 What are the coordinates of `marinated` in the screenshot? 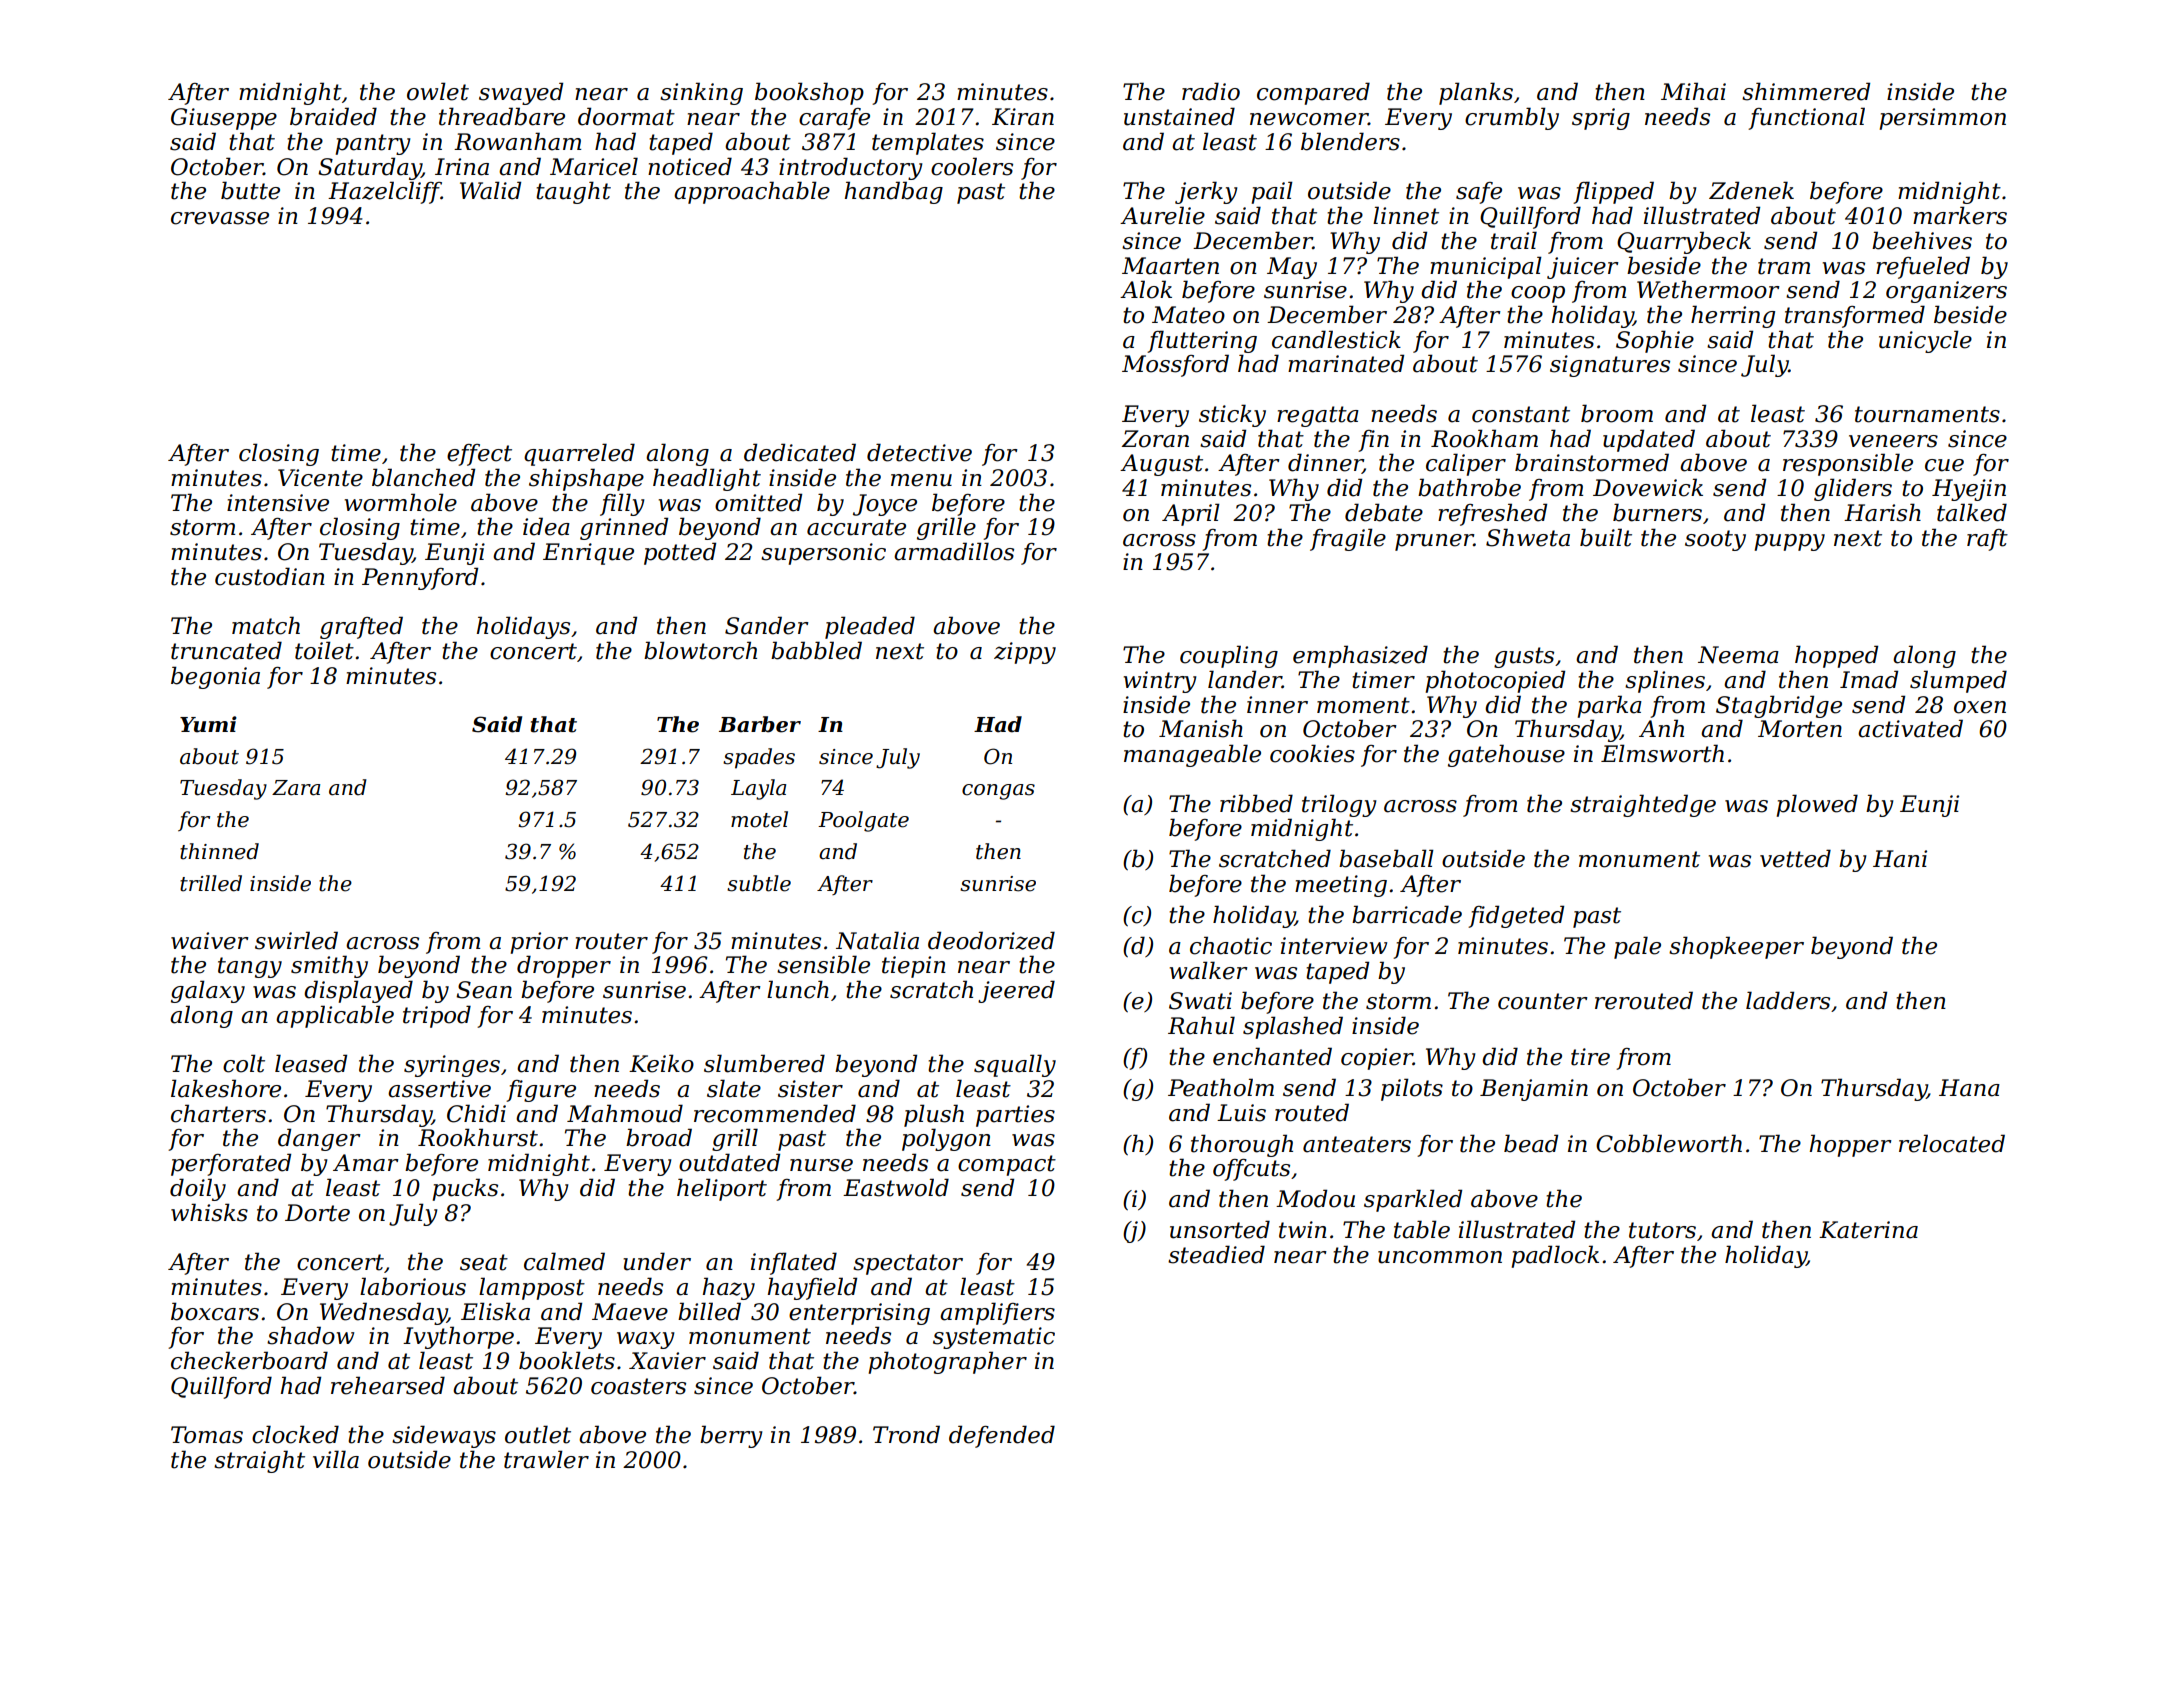 It's located at (1346, 363).
